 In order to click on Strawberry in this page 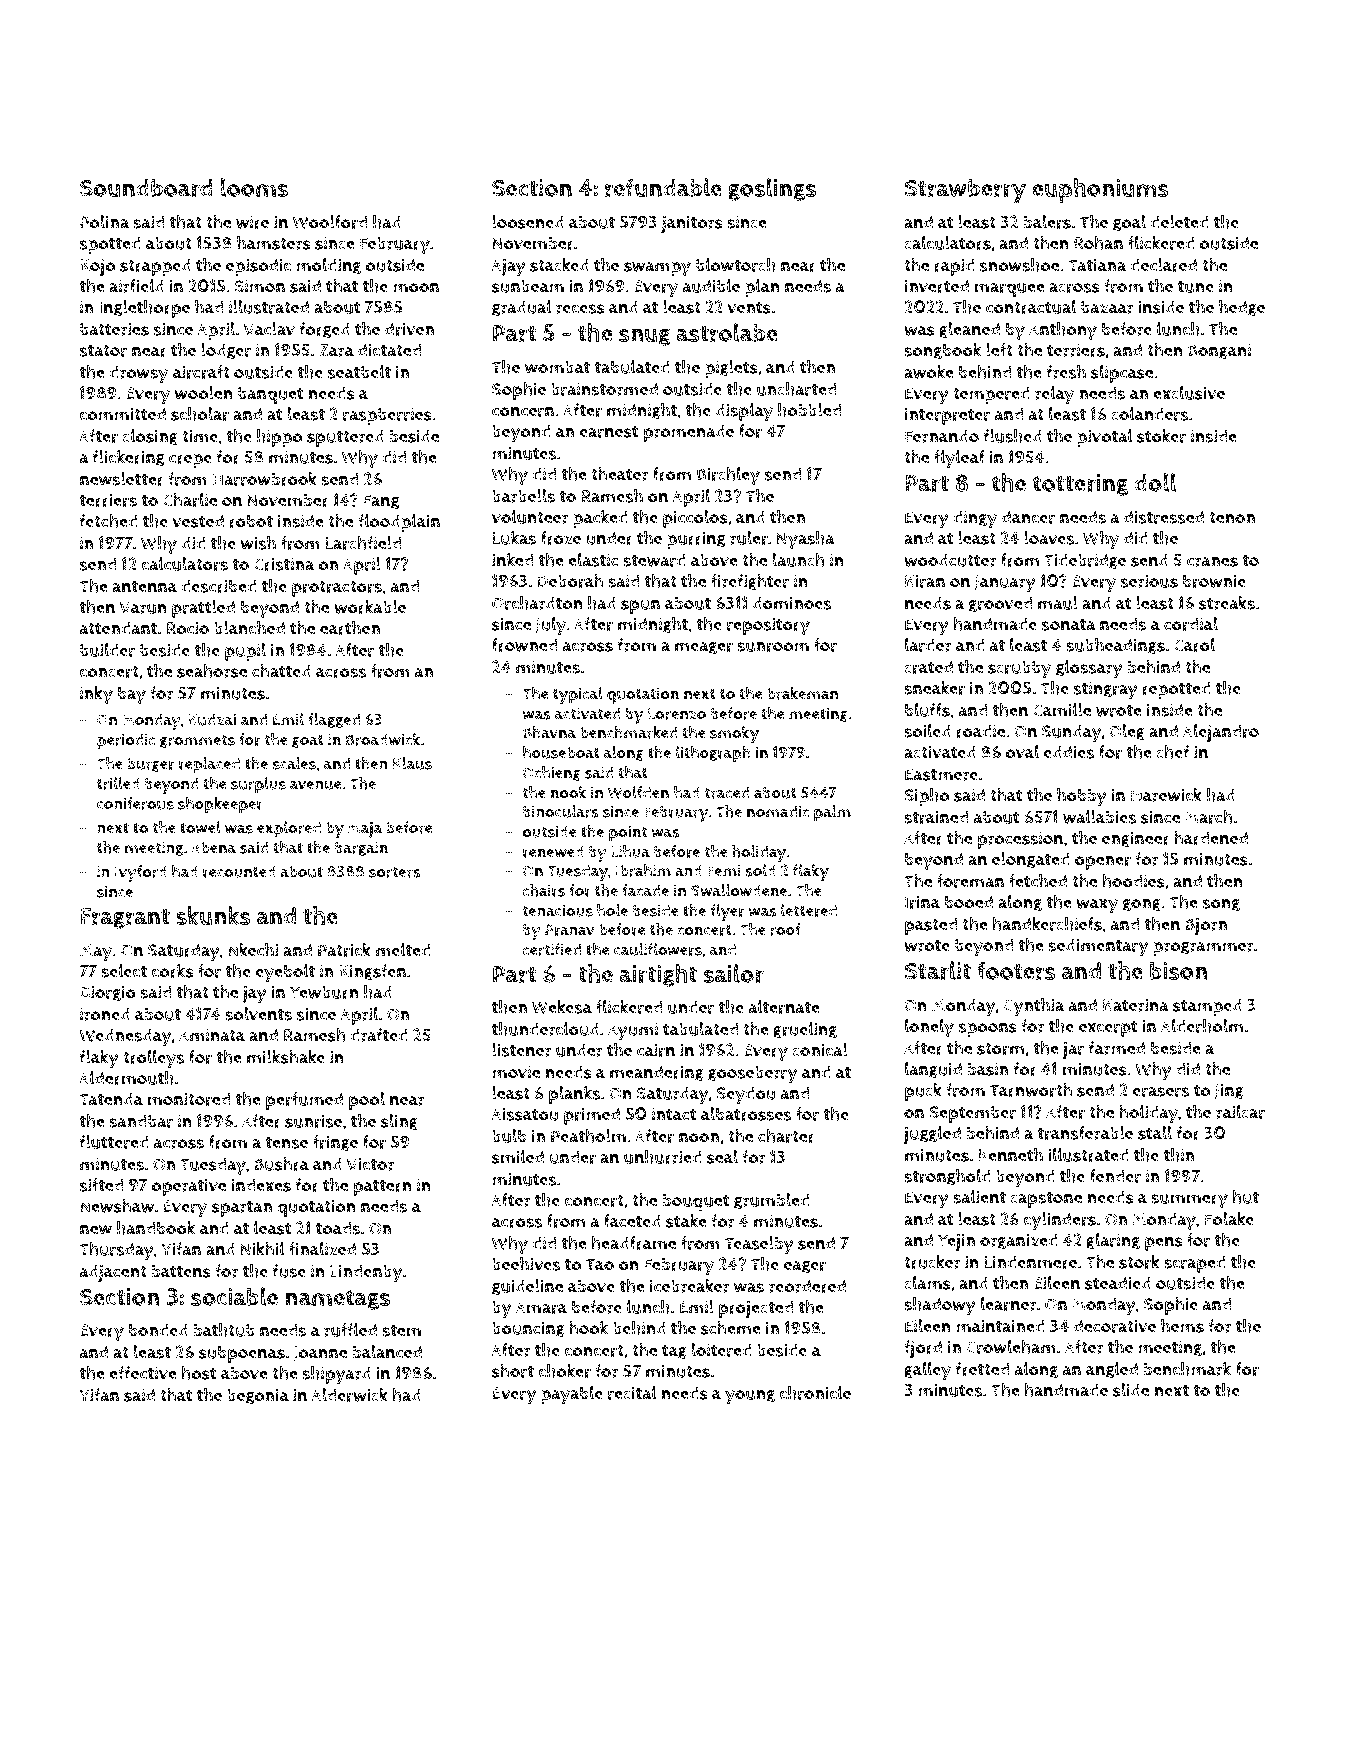, I will do `click(965, 191)`.
